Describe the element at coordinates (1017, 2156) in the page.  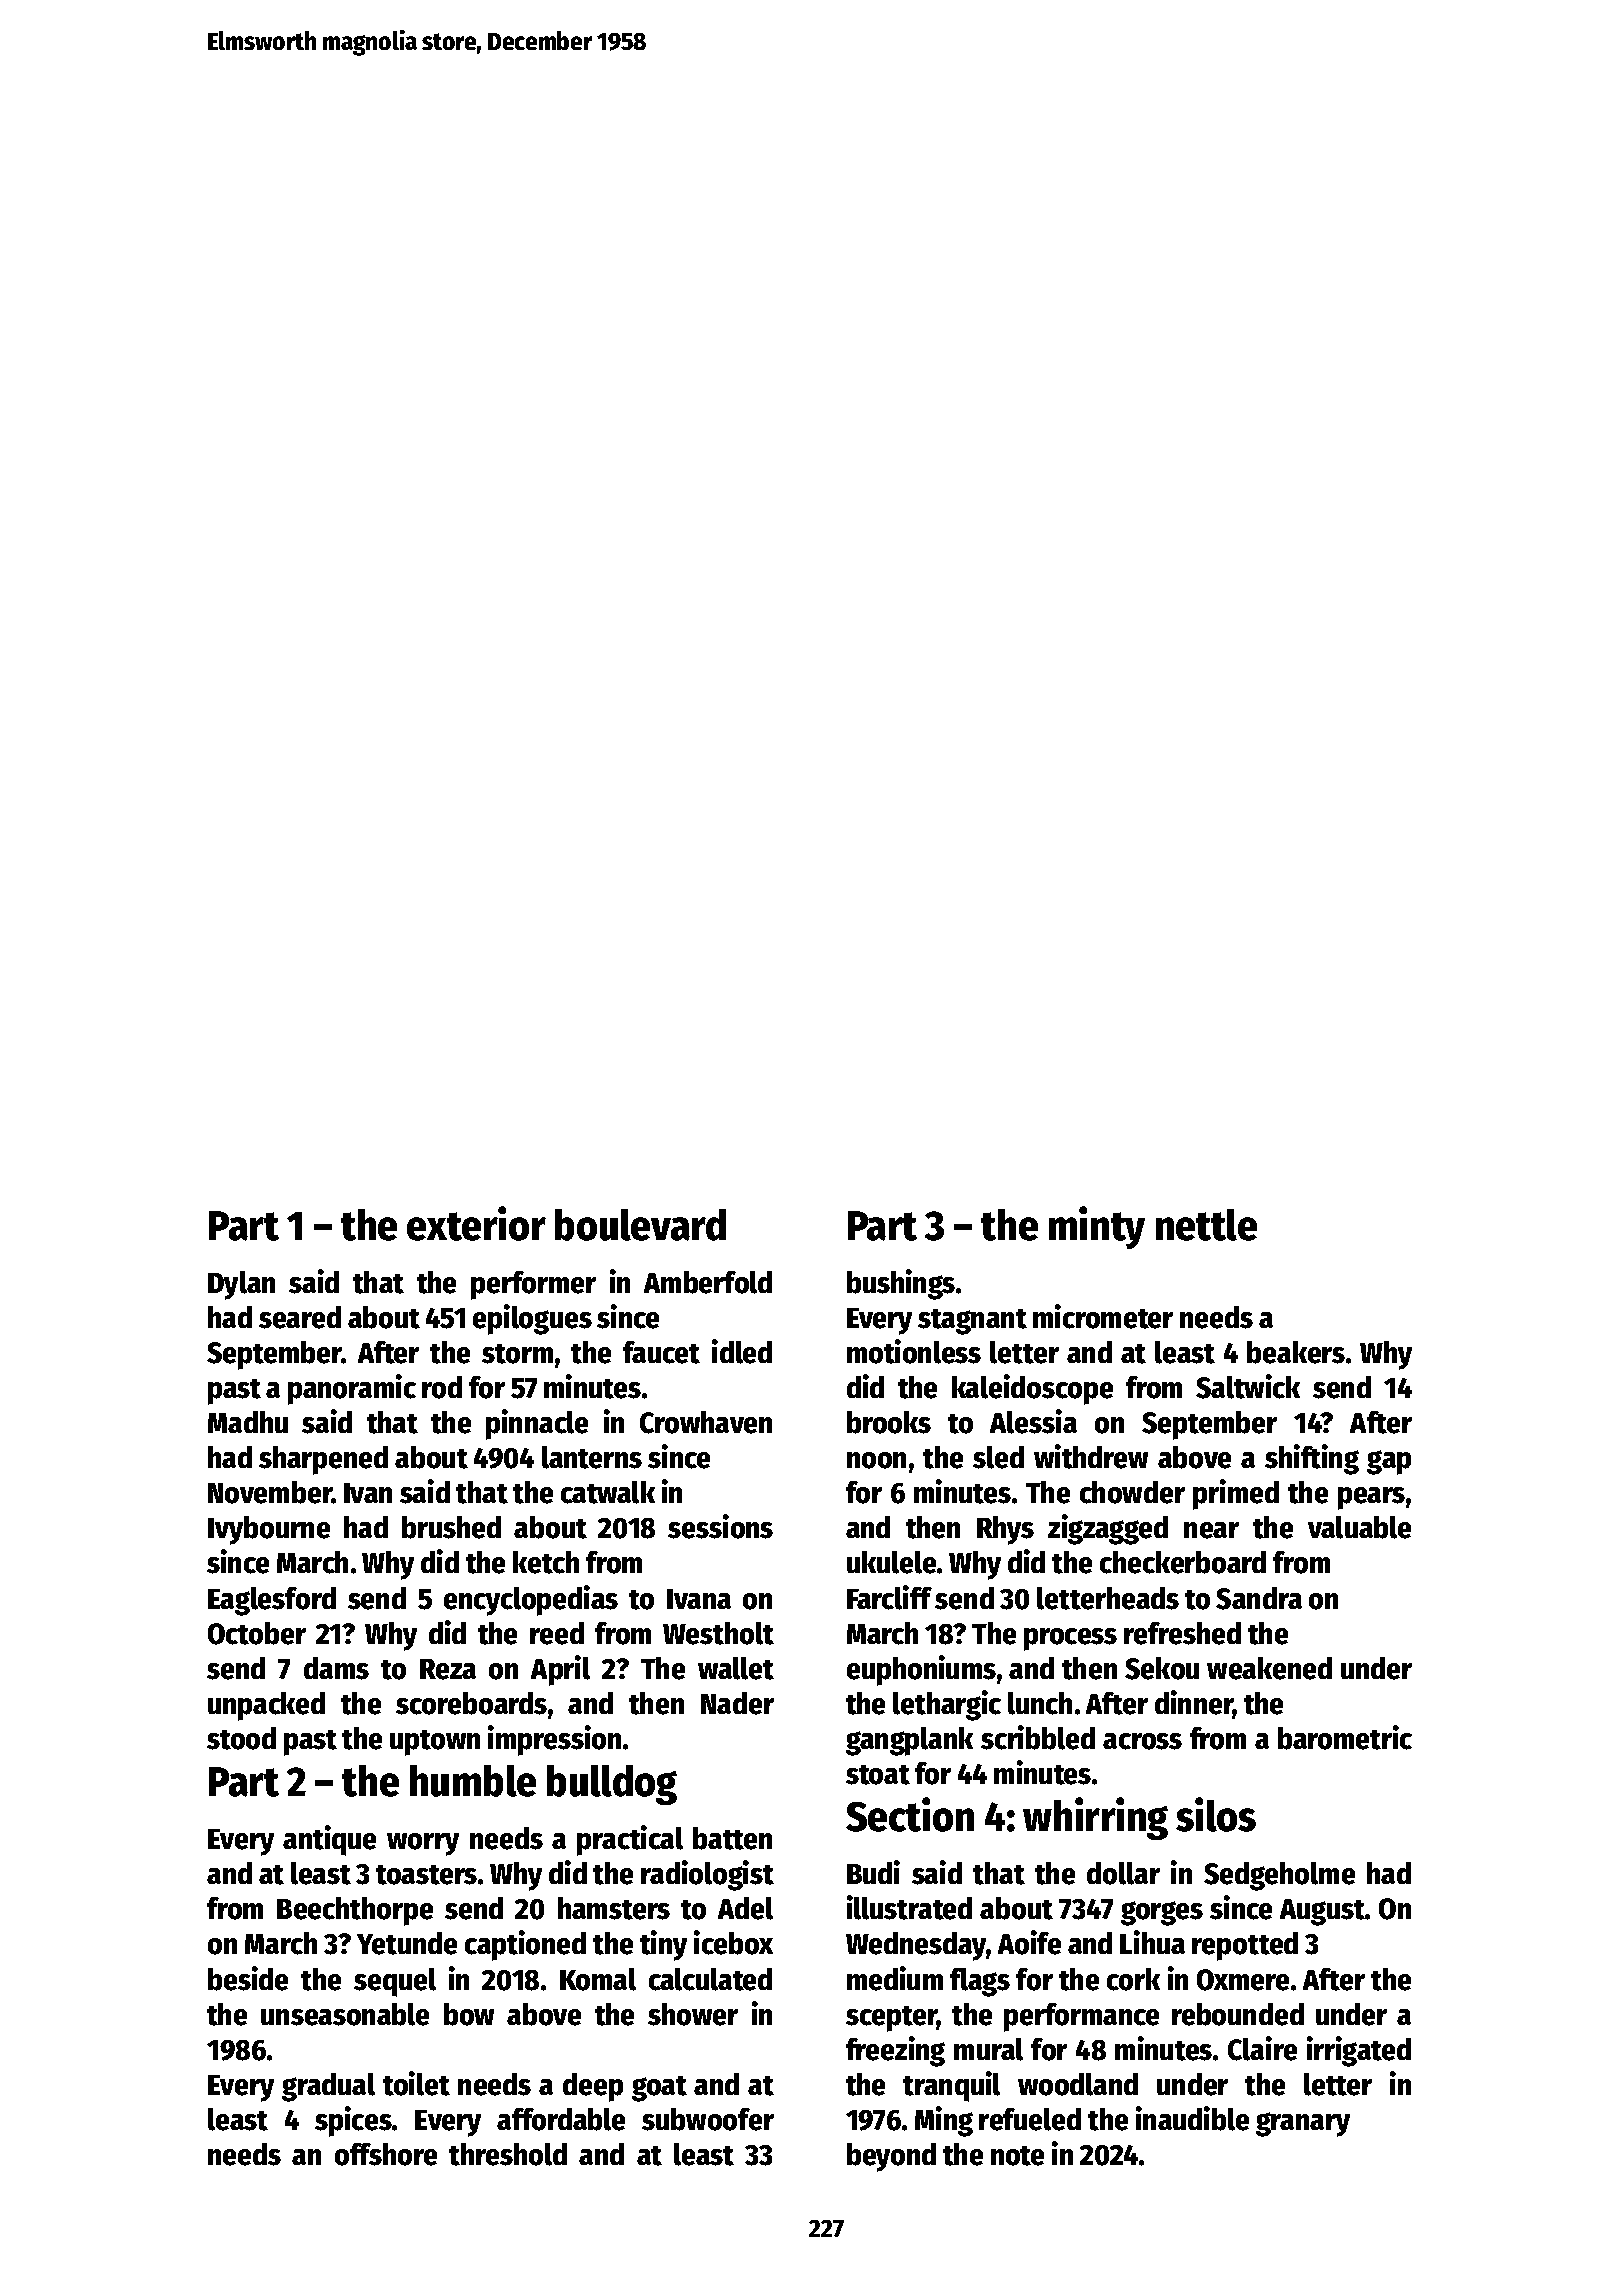
I see `note` at that location.
